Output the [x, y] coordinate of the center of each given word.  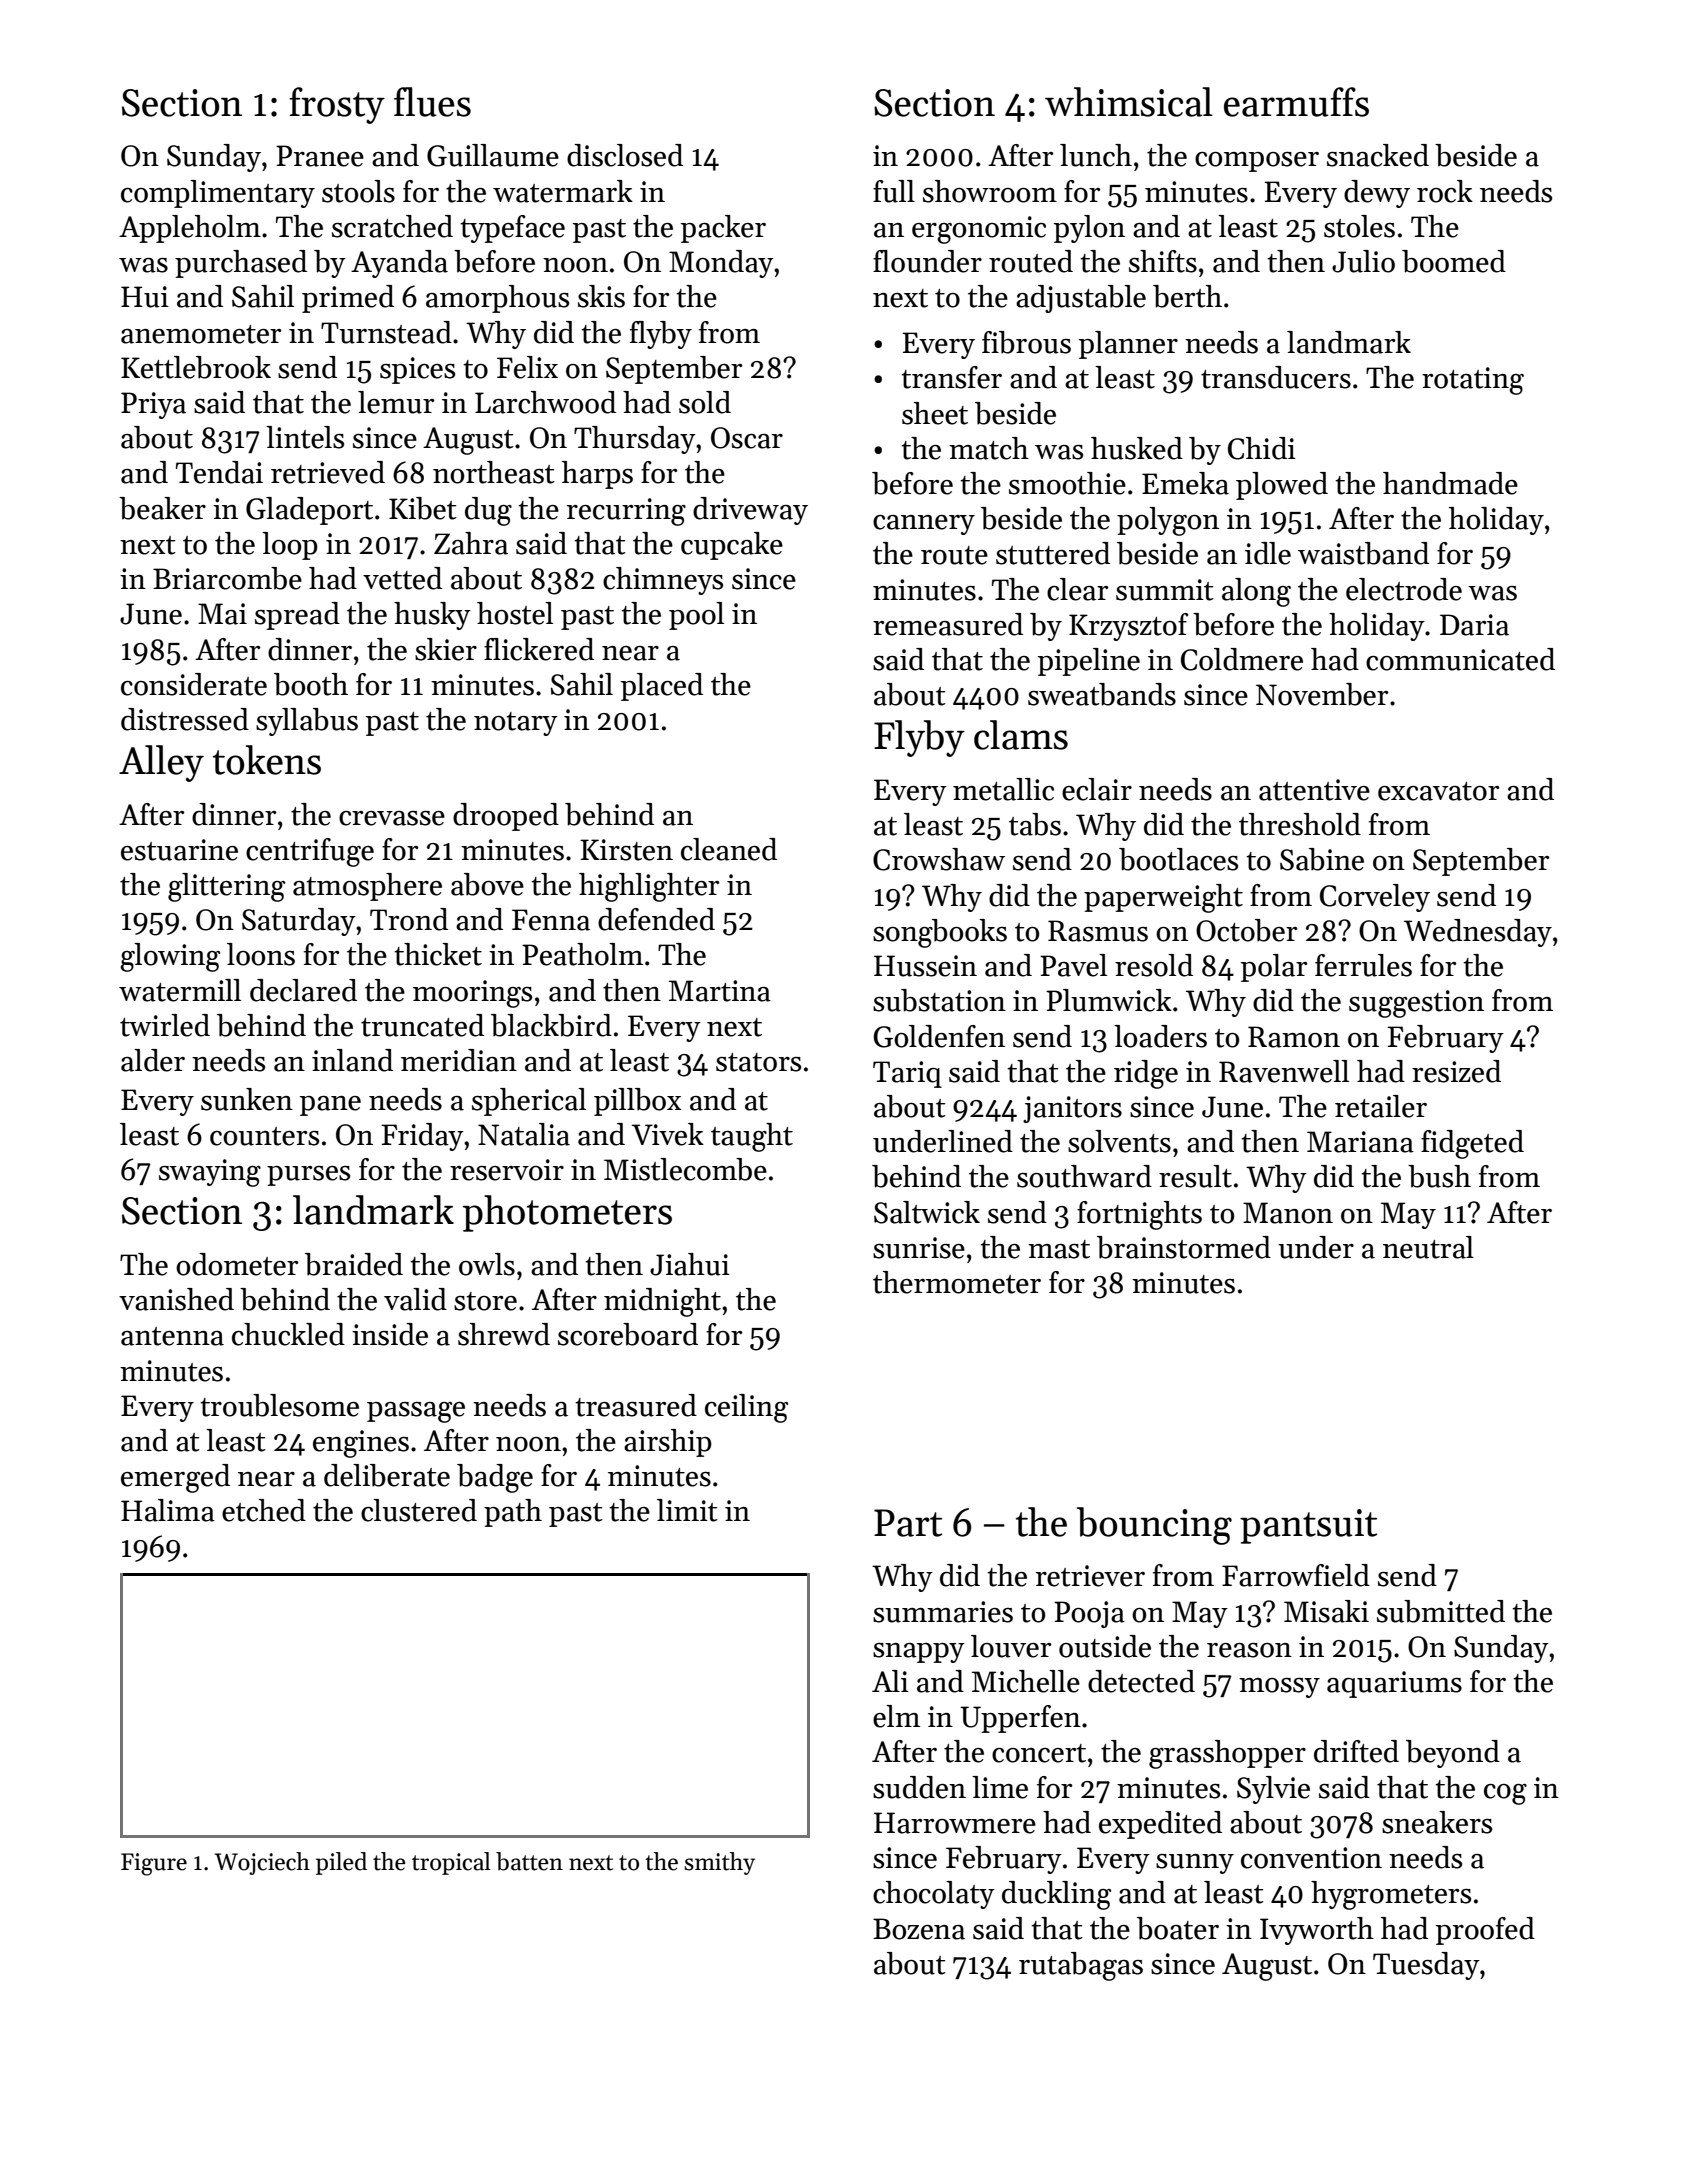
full [894, 191]
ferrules [1363, 965]
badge [495, 1478]
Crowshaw [939, 859]
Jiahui [690, 1264]
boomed [1454, 261]
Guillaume [493, 155]
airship [668, 1443]
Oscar [747, 438]
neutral [1428, 1247]
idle [1268, 553]
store [485, 1301]
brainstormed [1184, 1247]
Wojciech [262, 1863]
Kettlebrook [196, 367]
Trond [409, 919]
